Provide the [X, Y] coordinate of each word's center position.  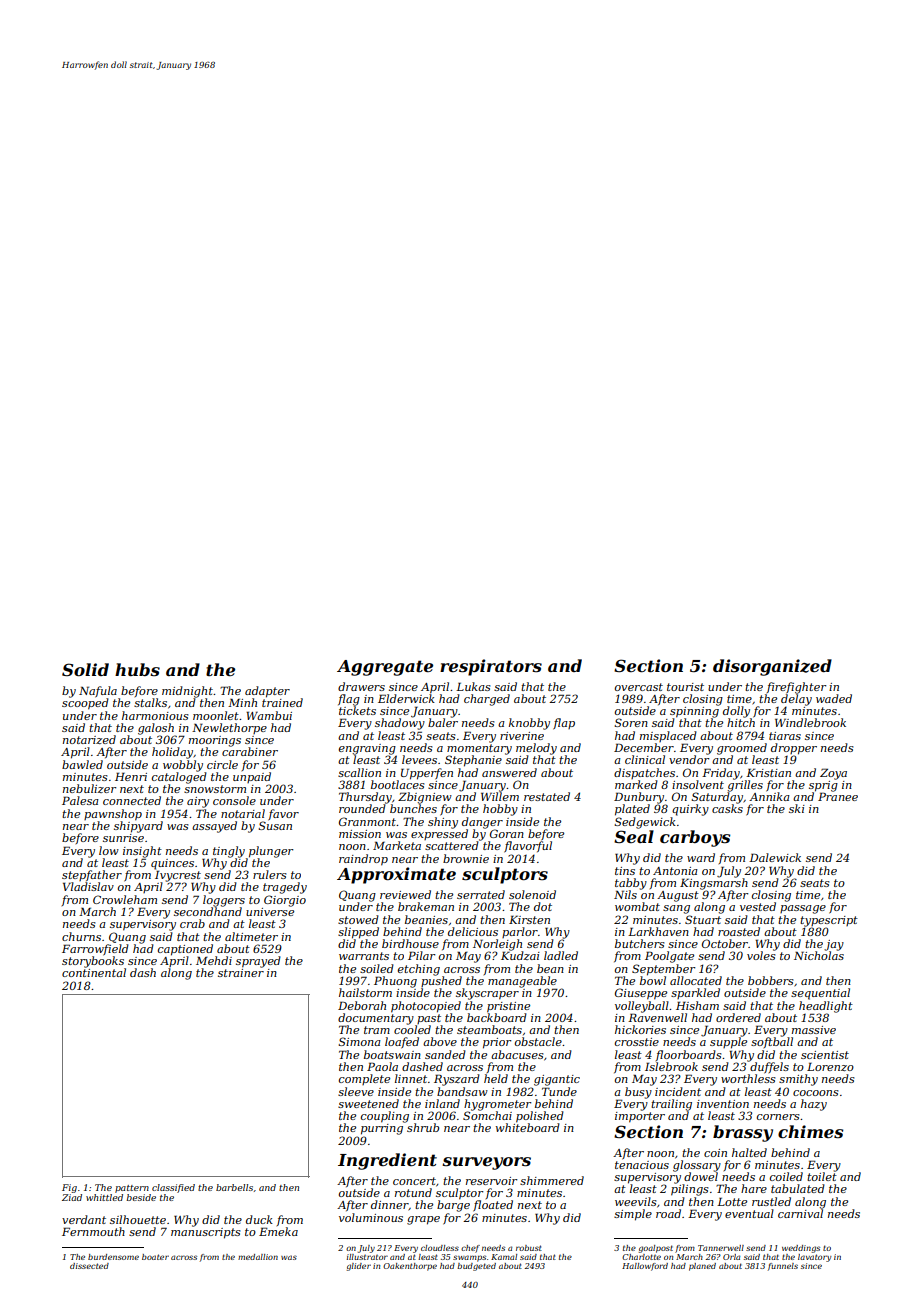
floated [493, 1206]
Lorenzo [830, 1066]
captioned [185, 950]
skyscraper [487, 994]
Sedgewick [645, 823]
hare [754, 1188]
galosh [156, 729]
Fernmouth [93, 1231]
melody [536, 749]
